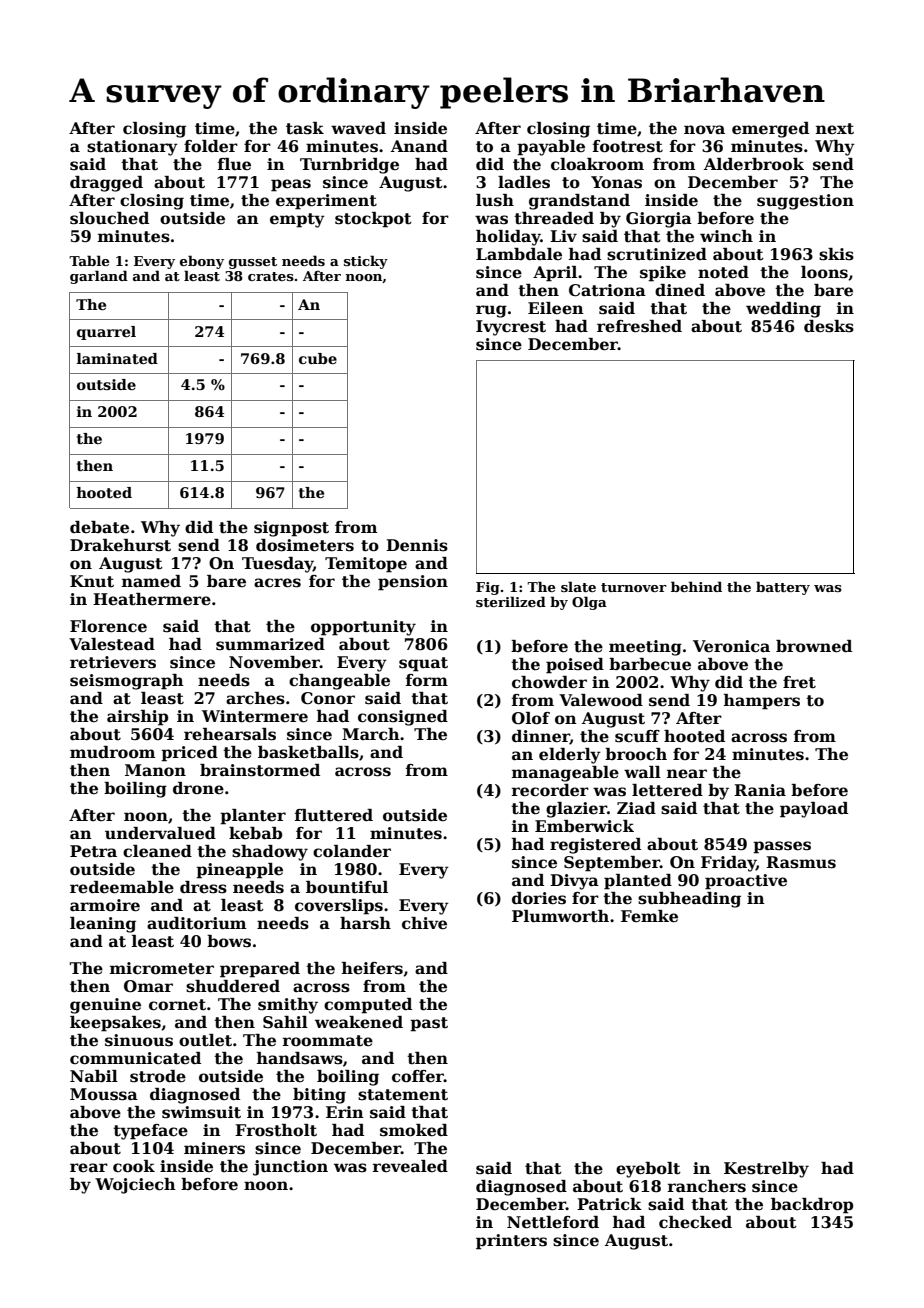 The height and width of the screenshot is (1308, 924). What do you see at coordinates (563, 236) in the screenshot?
I see `Liv` at bounding box center [563, 236].
